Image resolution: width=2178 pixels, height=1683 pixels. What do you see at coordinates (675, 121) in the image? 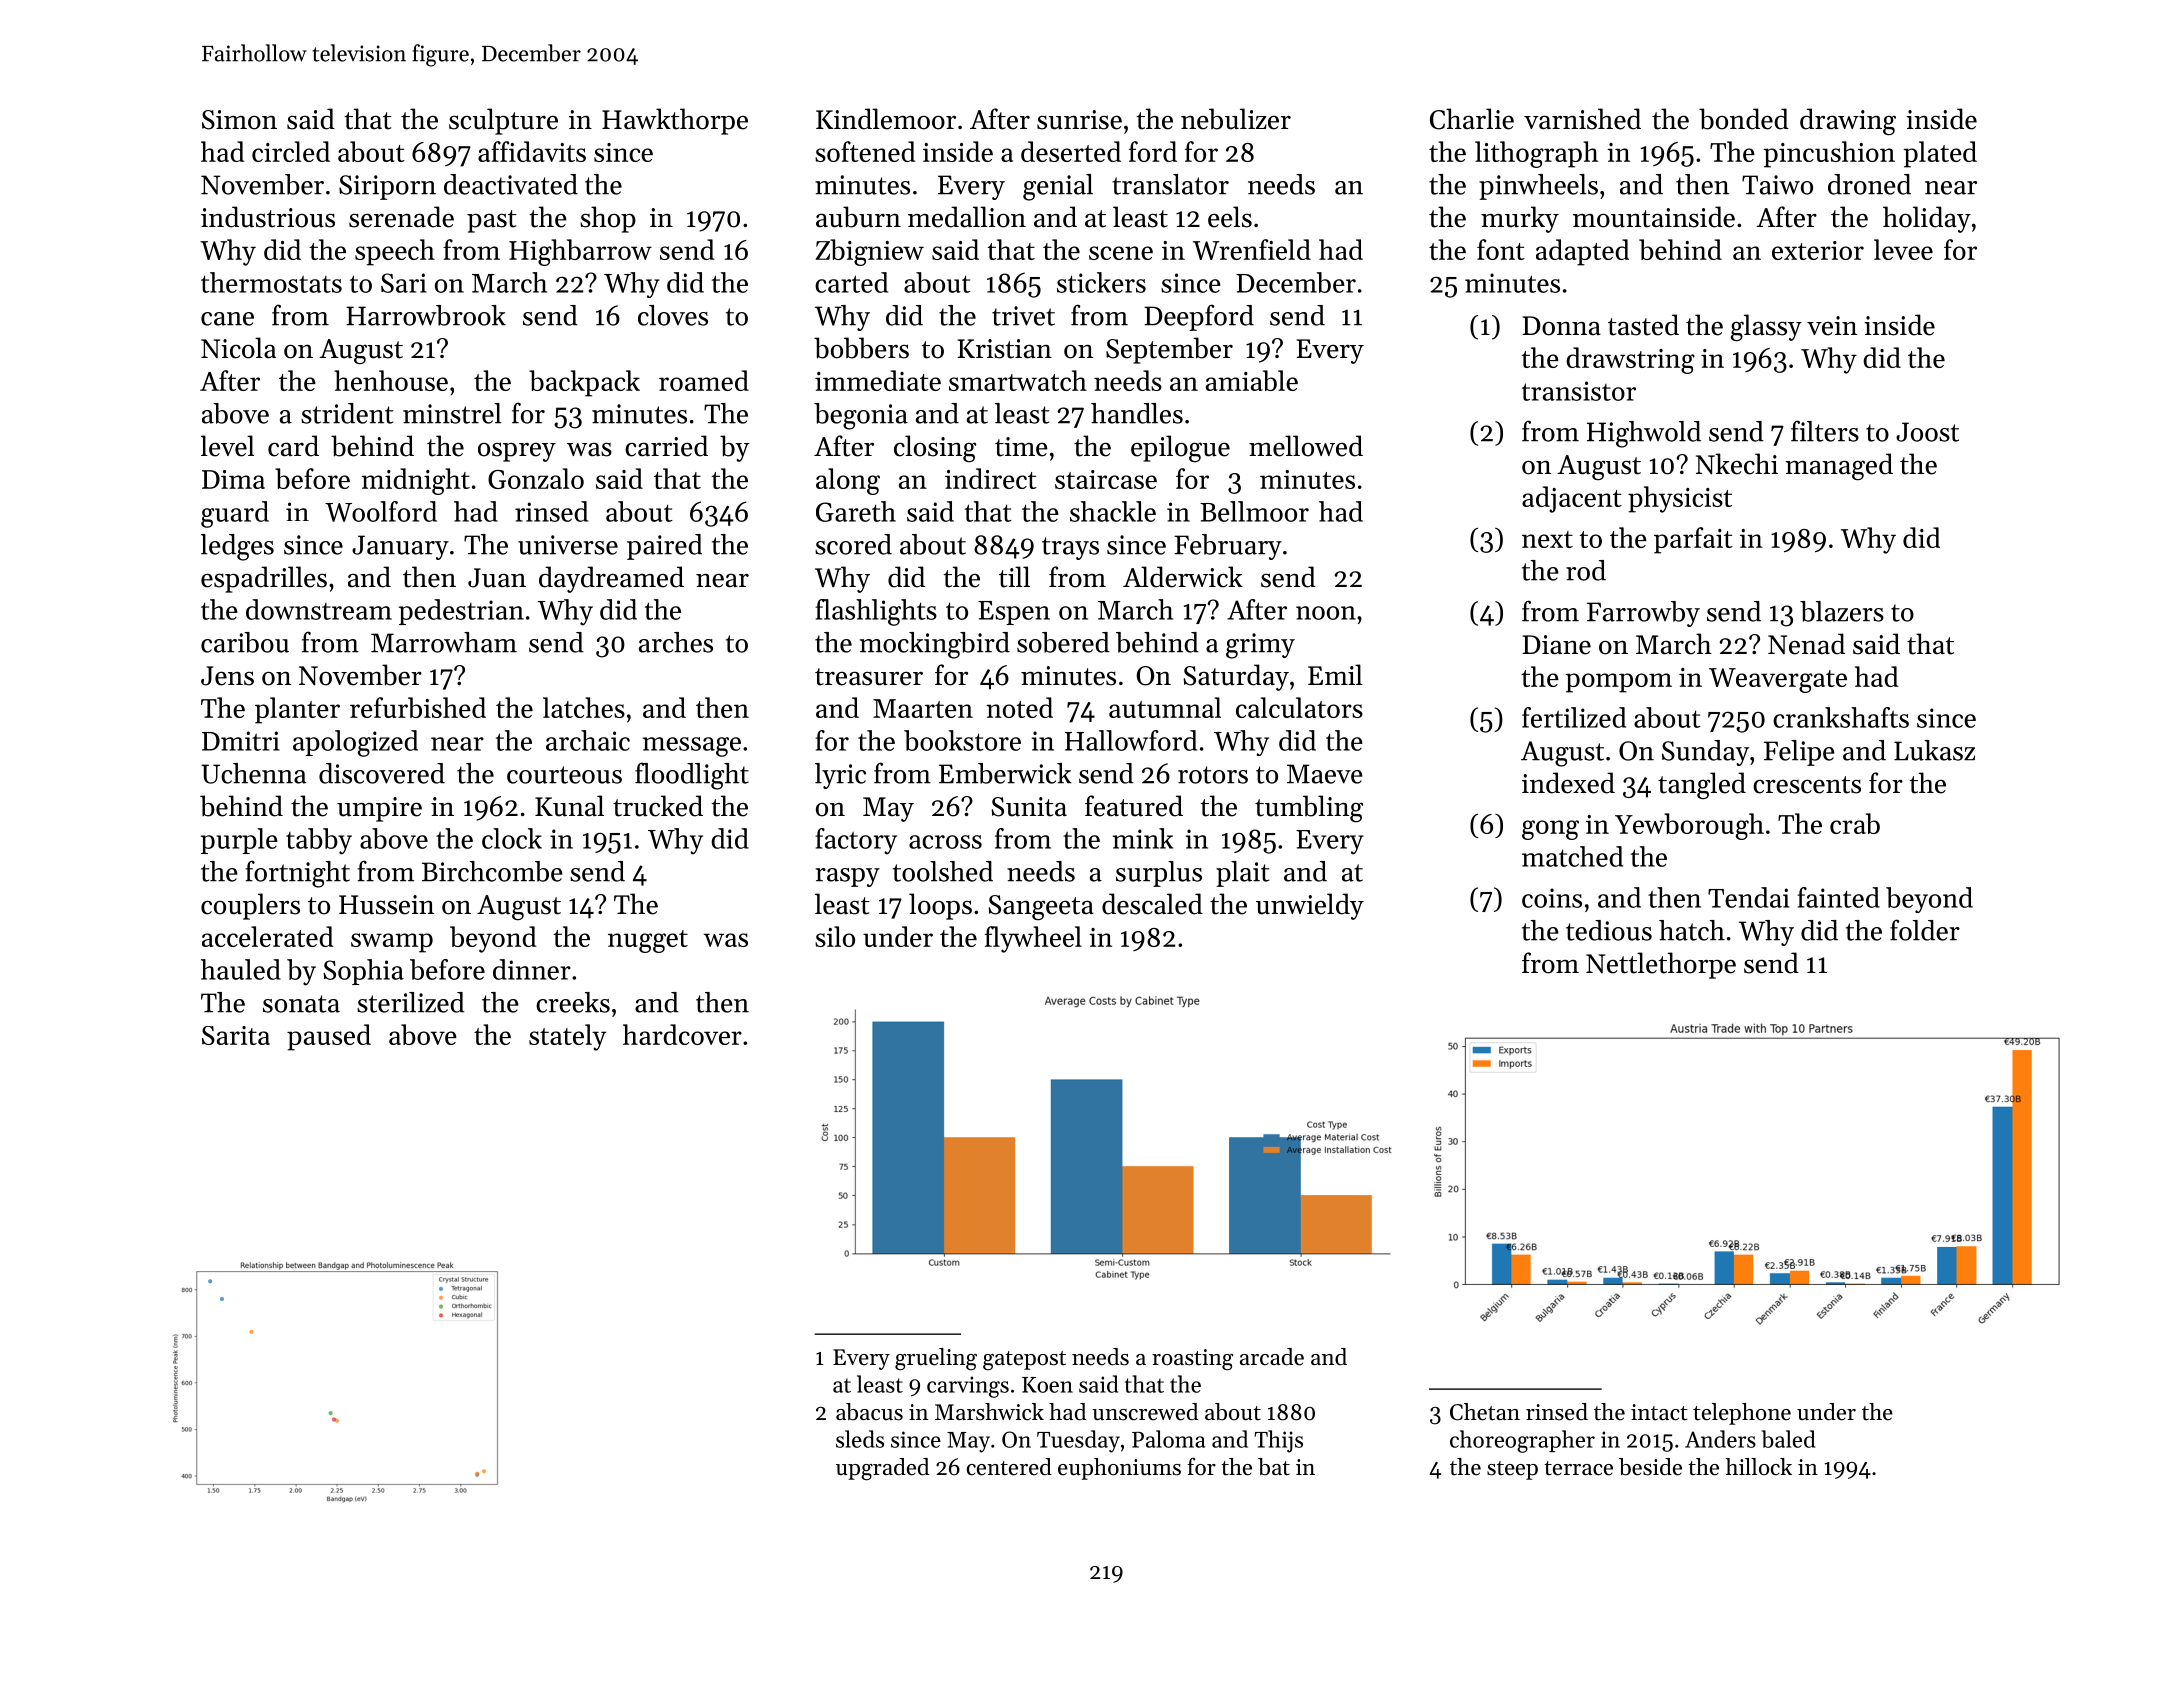
I see `Hawkthorpe` at bounding box center [675, 121].
